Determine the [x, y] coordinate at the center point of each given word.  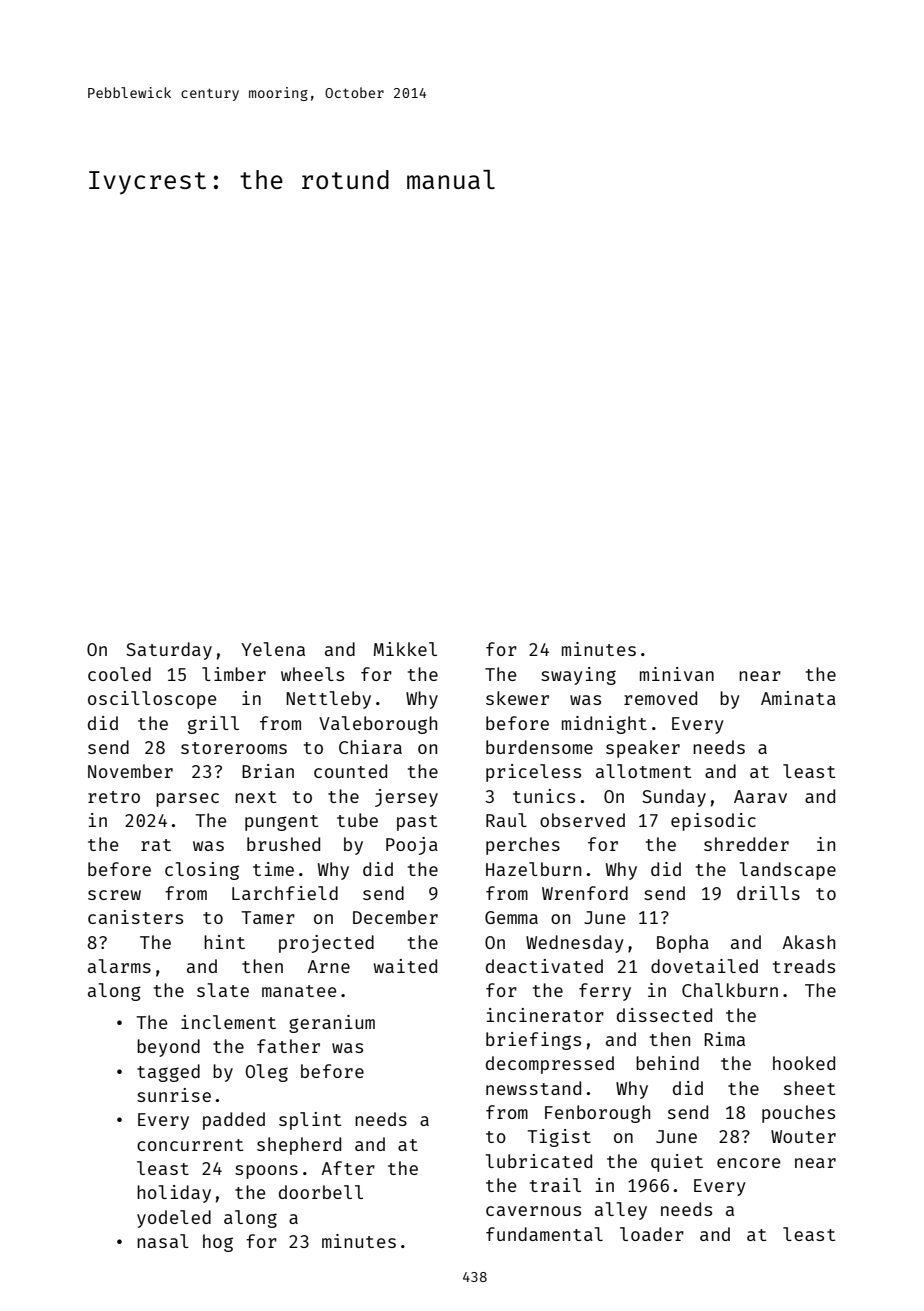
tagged [168, 1073]
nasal [163, 1241]
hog [218, 1243]
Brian [268, 771]
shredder [746, 844]
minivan [677, 674]
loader [652, 1234]
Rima [725, 1039]
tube [357, 820]
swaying [578, 676]
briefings [533, 1041]
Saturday [169, 651]
